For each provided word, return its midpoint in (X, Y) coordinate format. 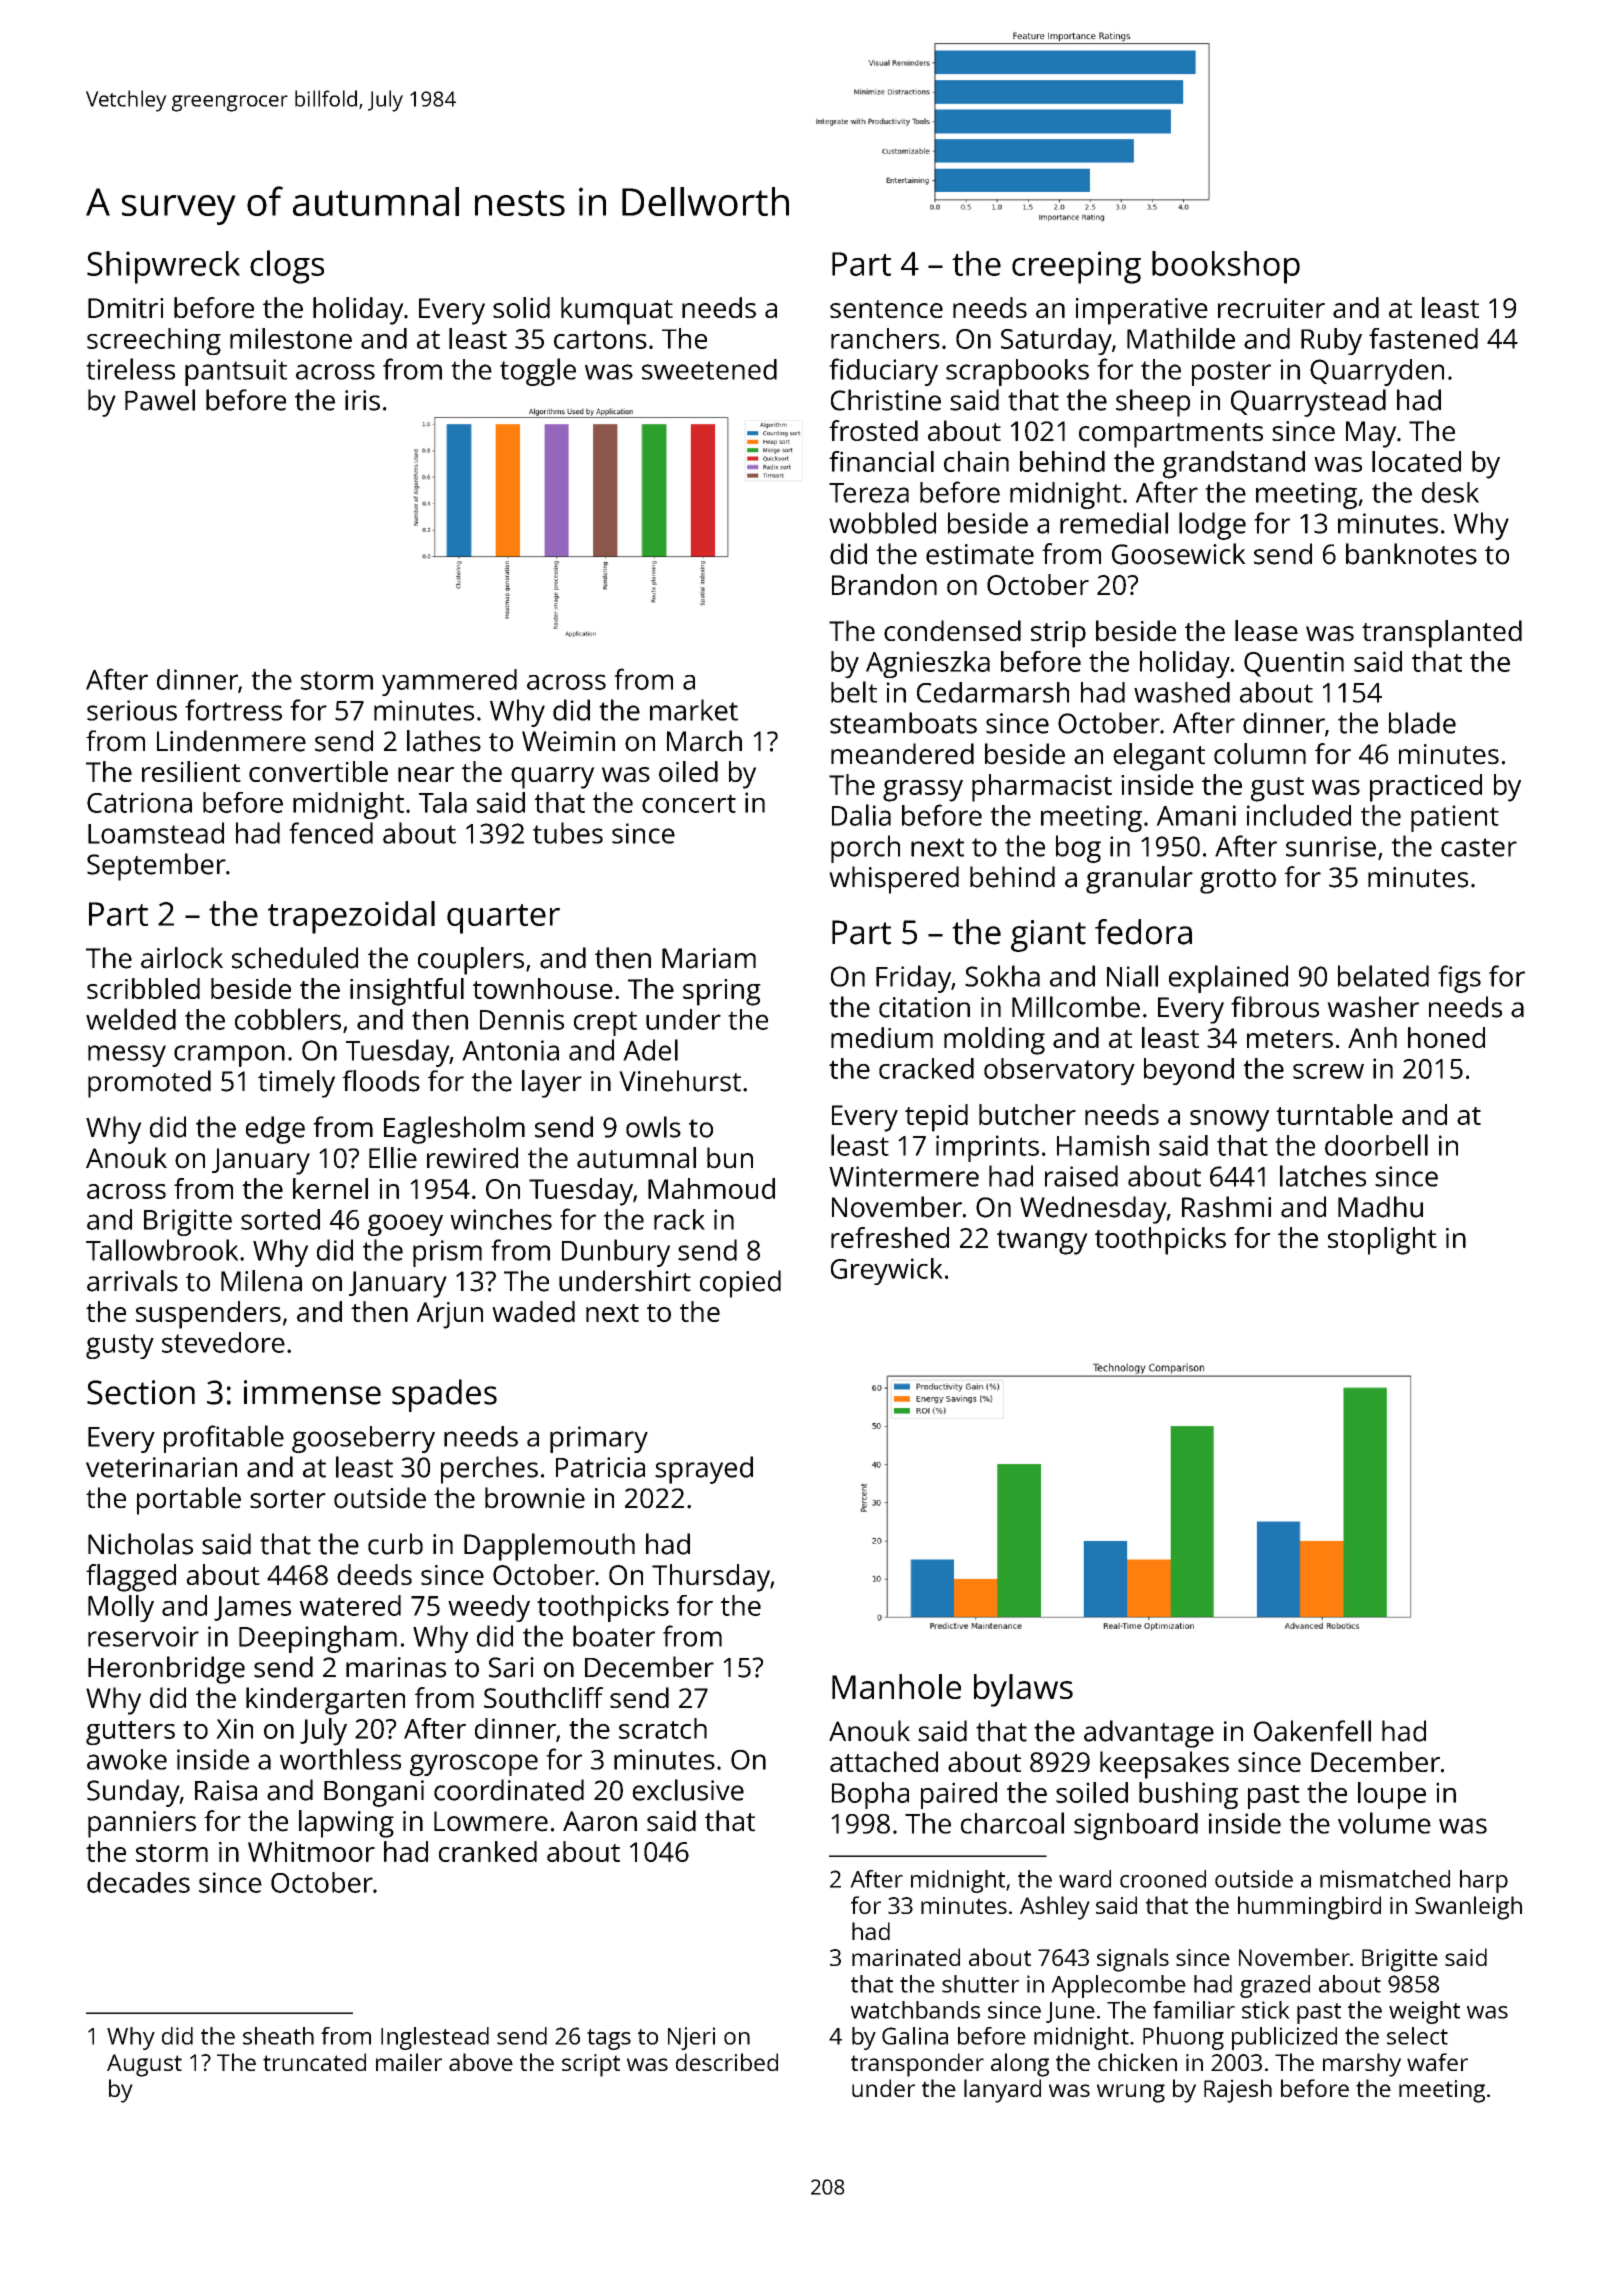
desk (1450, 492)
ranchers (885, 338)
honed (1446, 1037)
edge (275, 1130)
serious (132, 710)
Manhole (896, 1686)
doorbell (1376, 1145)
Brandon (884, 584)
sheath (278, 2036)
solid (521, 307)
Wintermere (904, 1176)
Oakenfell (1312, 1731)
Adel (650, 1050)
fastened (1423, 338)
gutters (130, 1733)
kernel (330, 1188)
